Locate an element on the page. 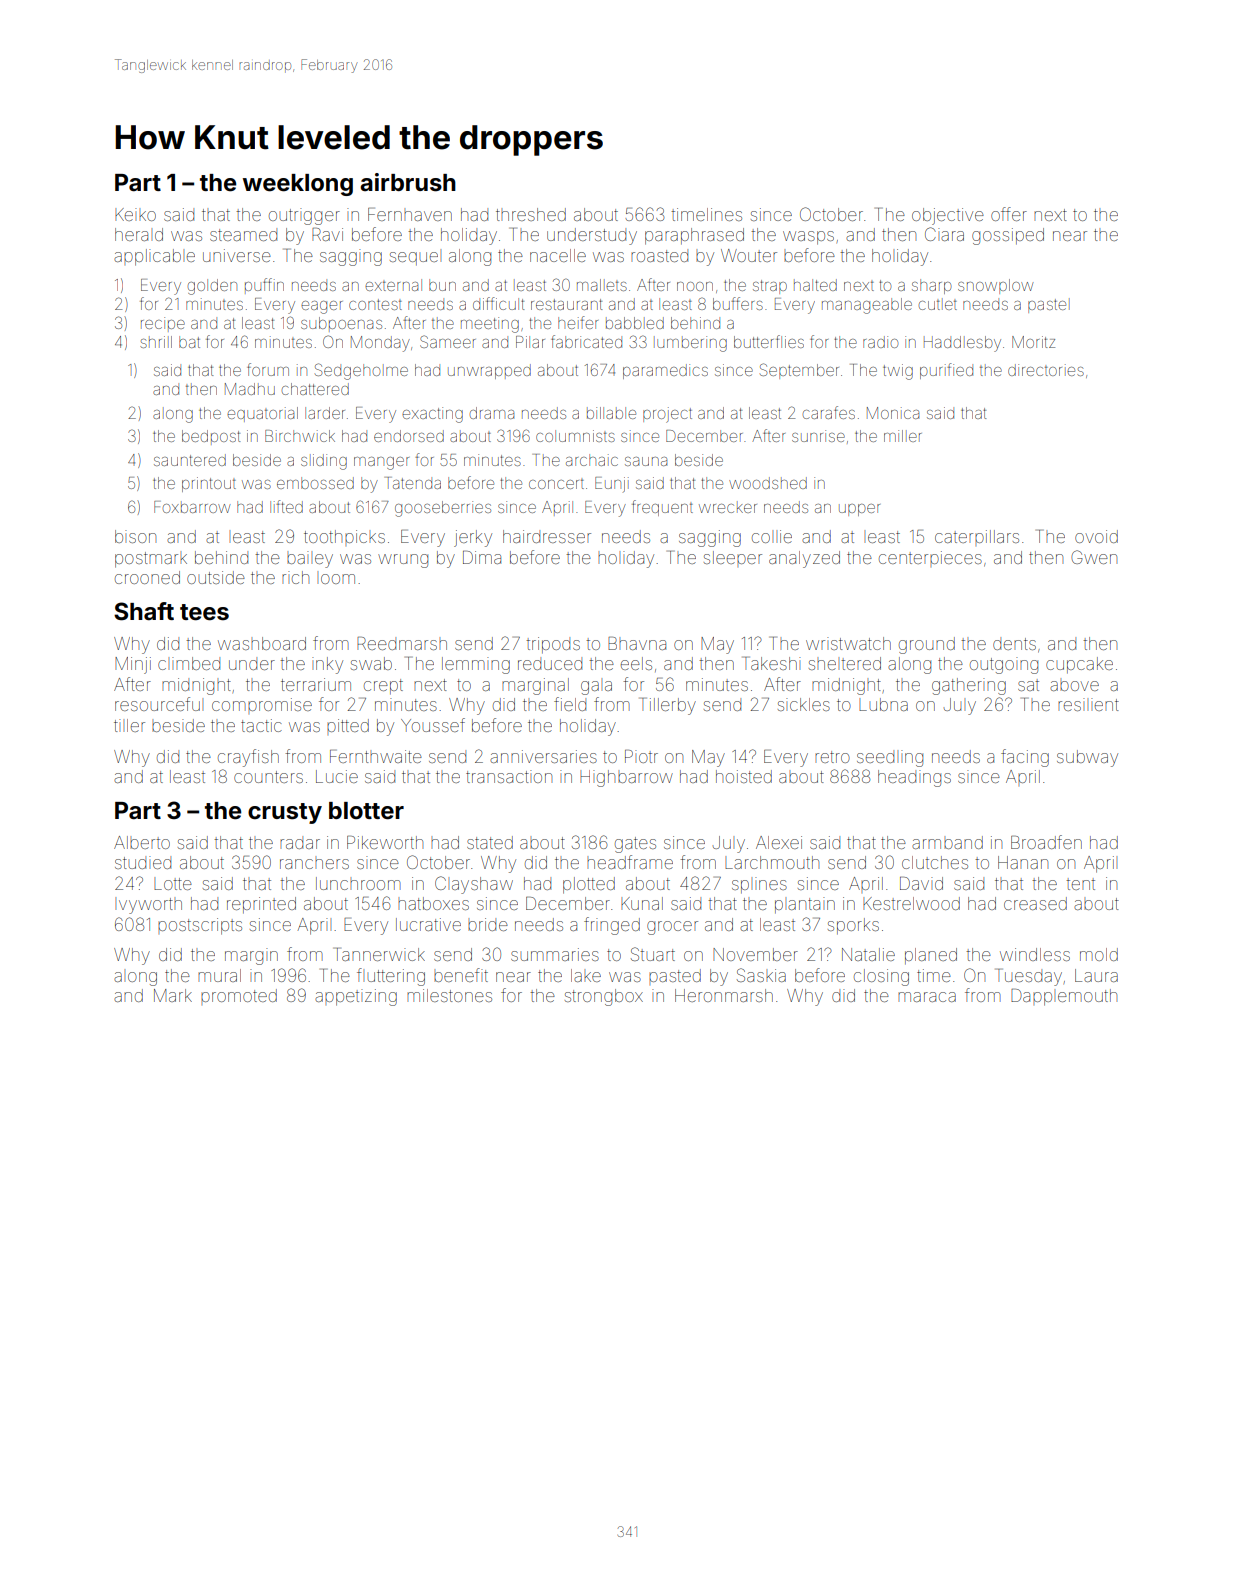 The height and width of the image is (1596, 1233). roasted is located at coordinates (659, 255).
